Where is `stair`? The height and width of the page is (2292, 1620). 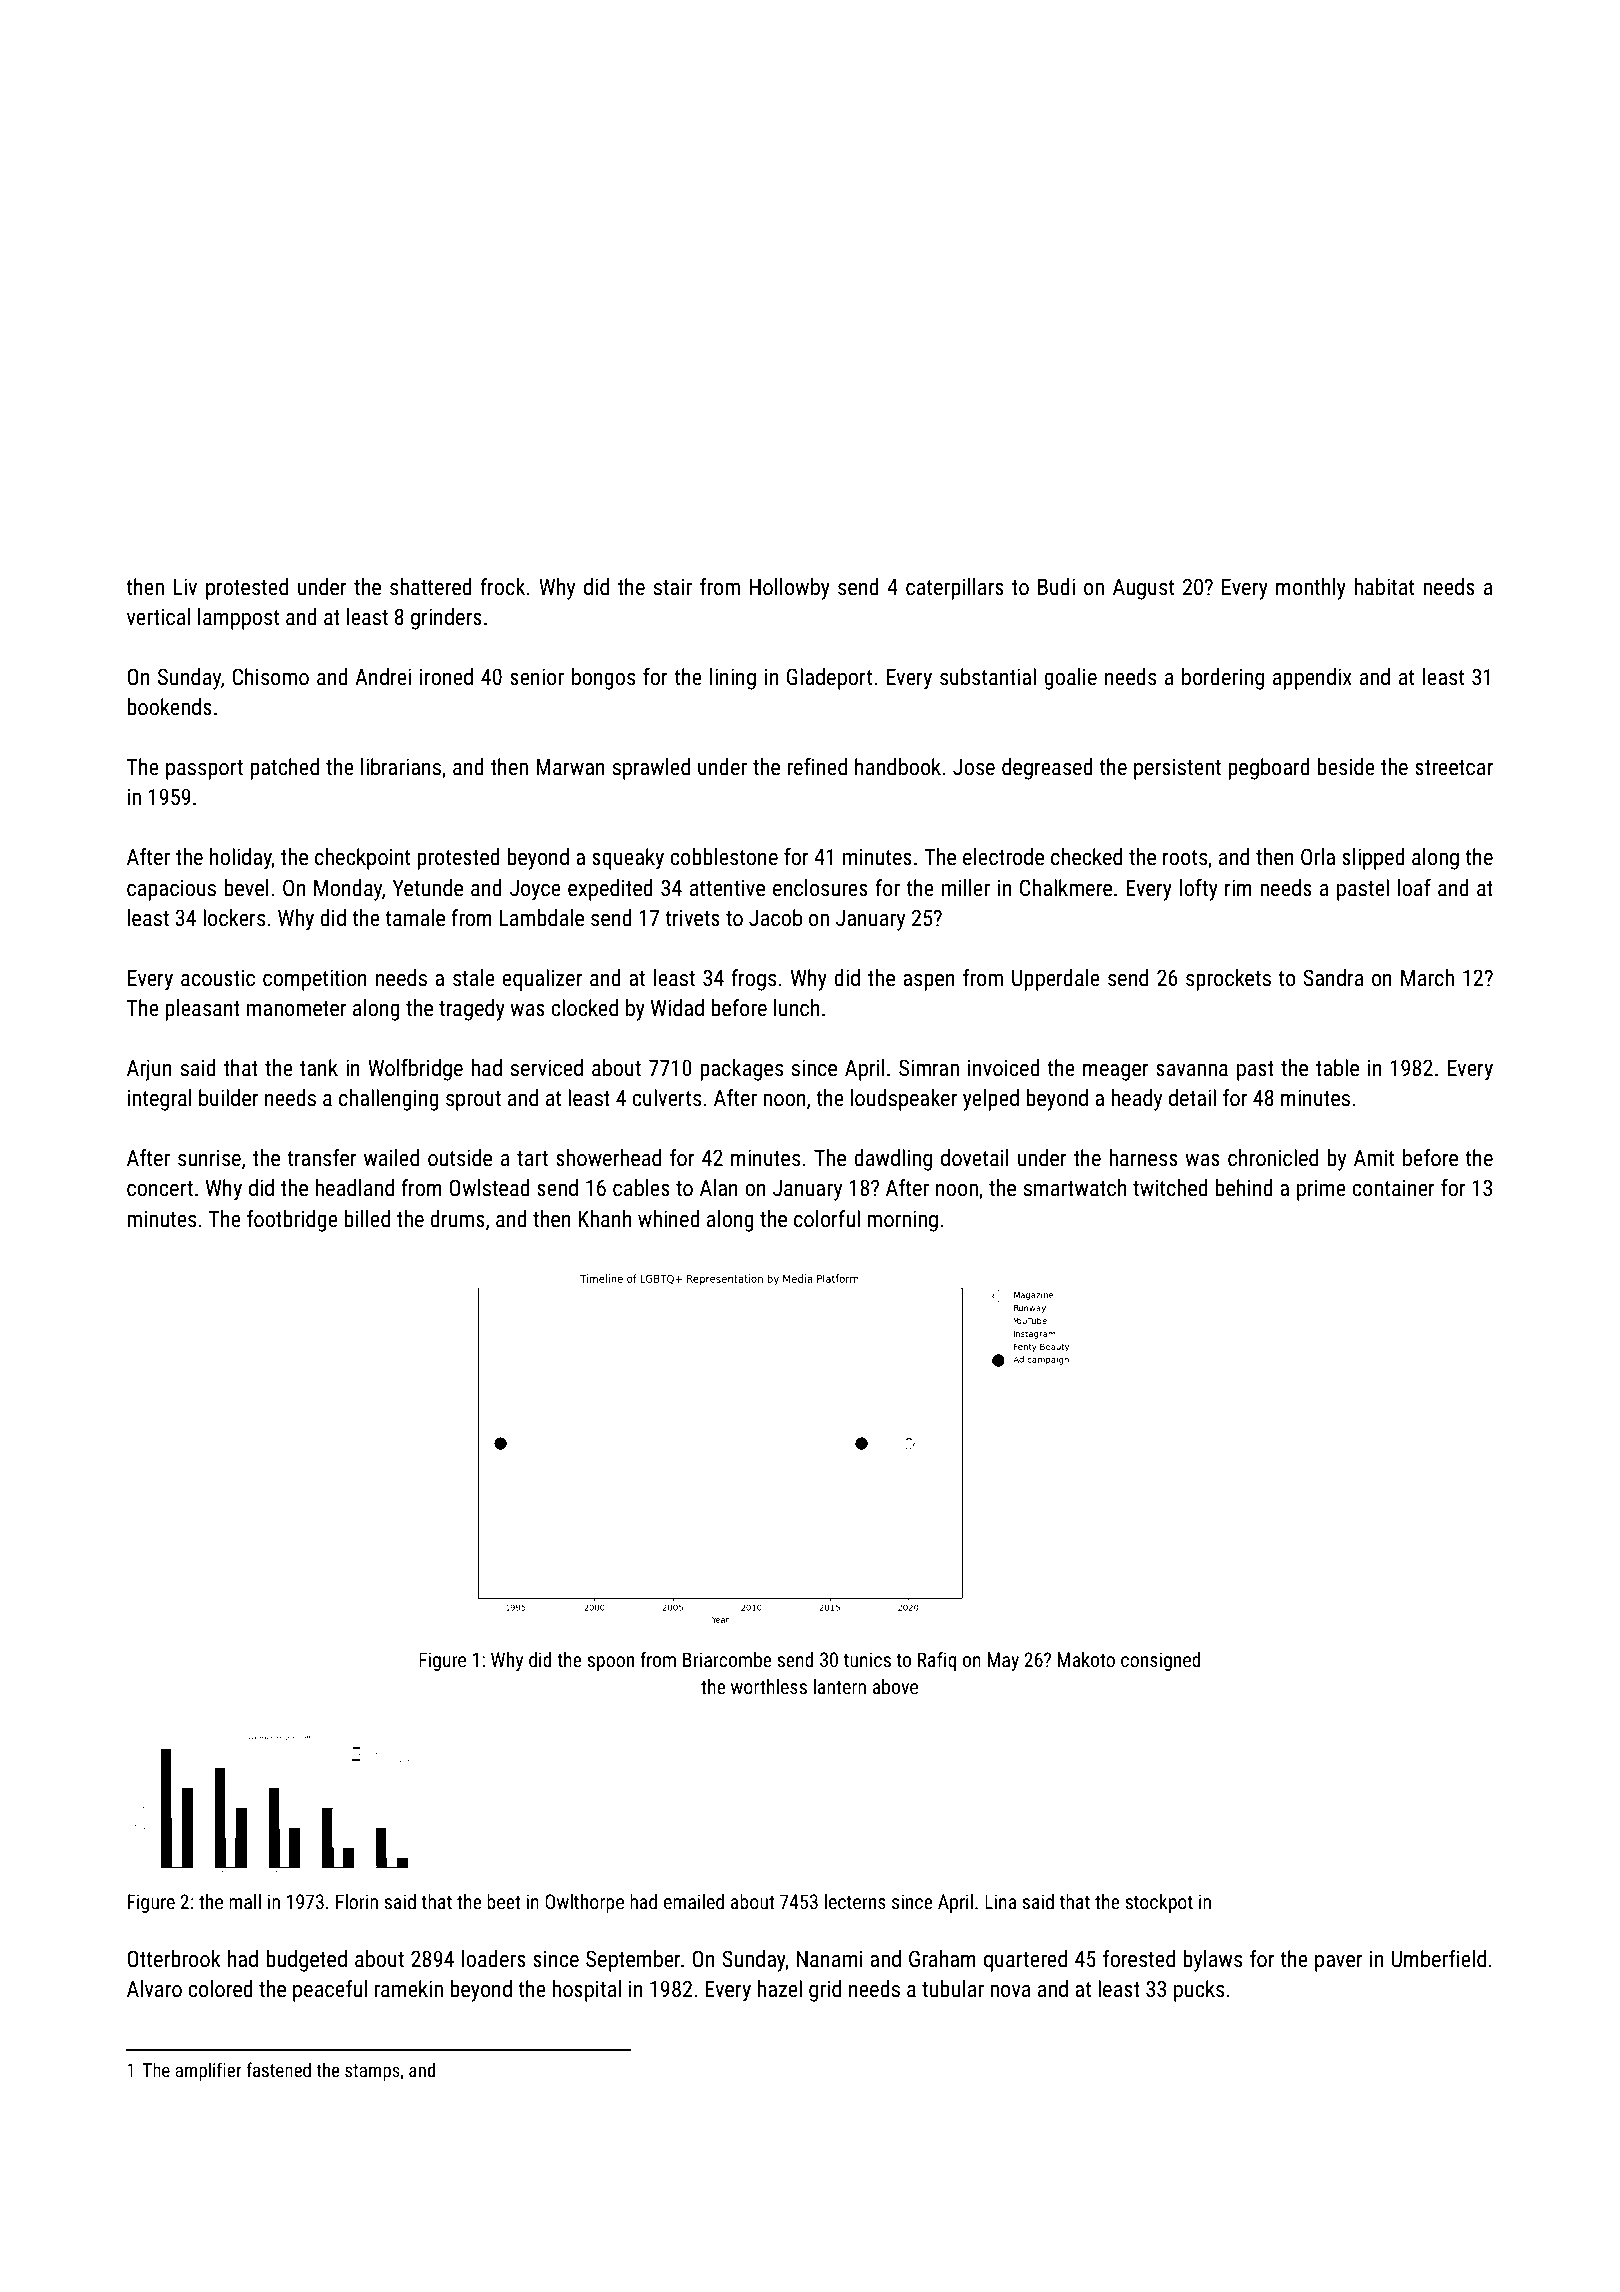 stair is located at coordinates (673, 587).
